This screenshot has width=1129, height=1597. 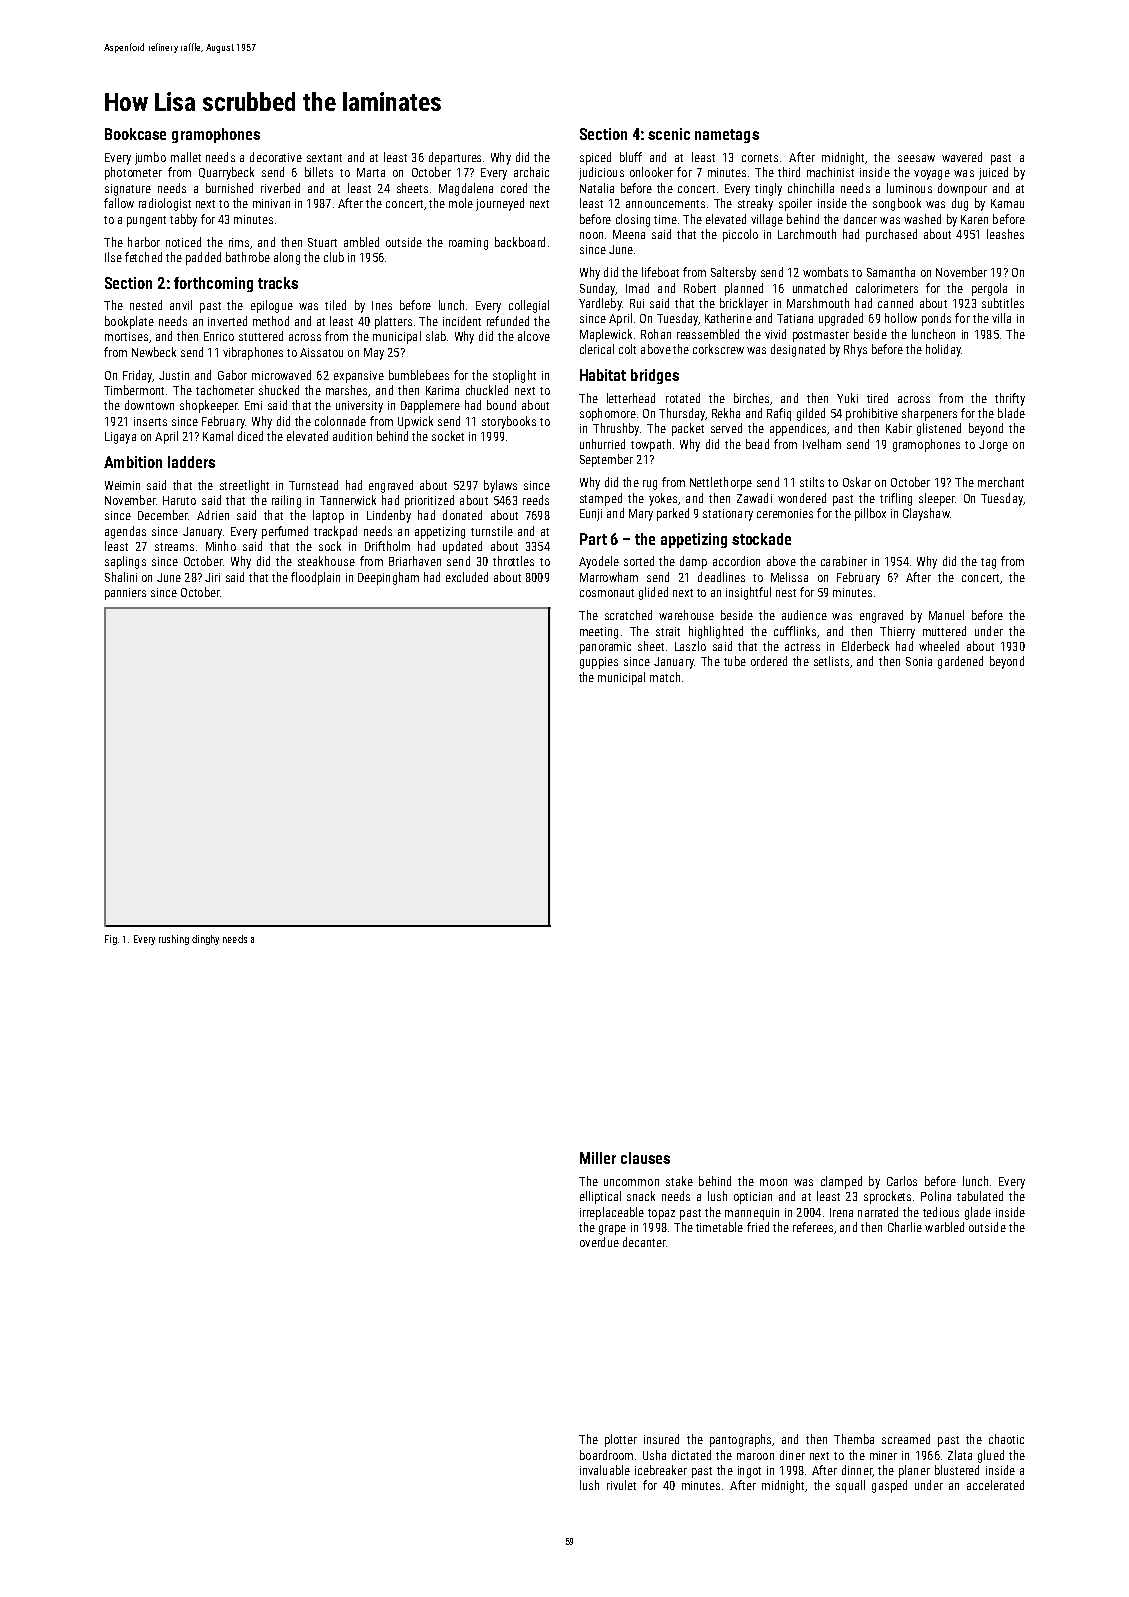 I want to click on invaluable, so click(x=605, y=1470).
